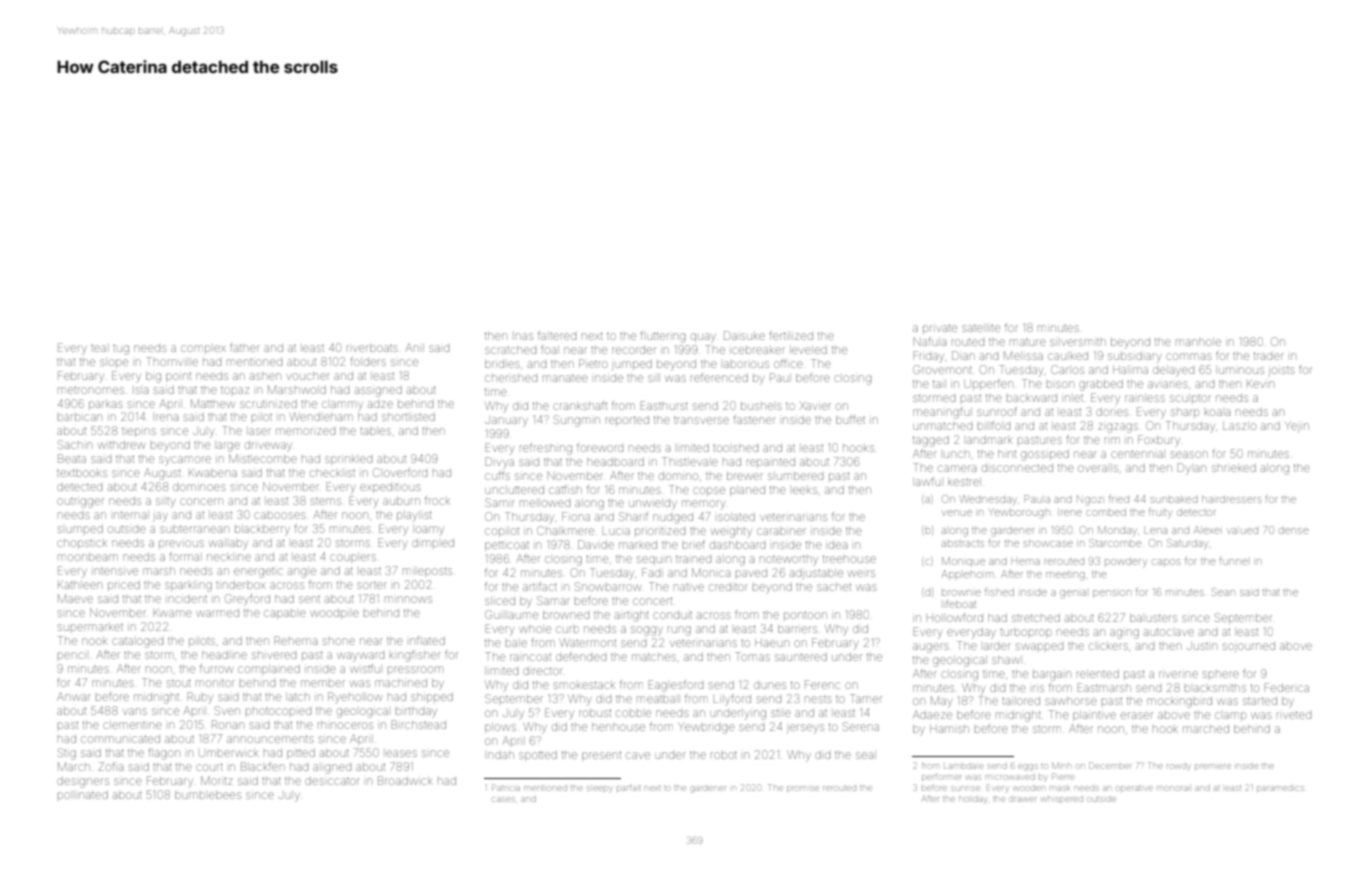 The image size is (1372, 887). Describe the element at coordinates (1249, 646) in the image. I see `sojourned` at that location.
